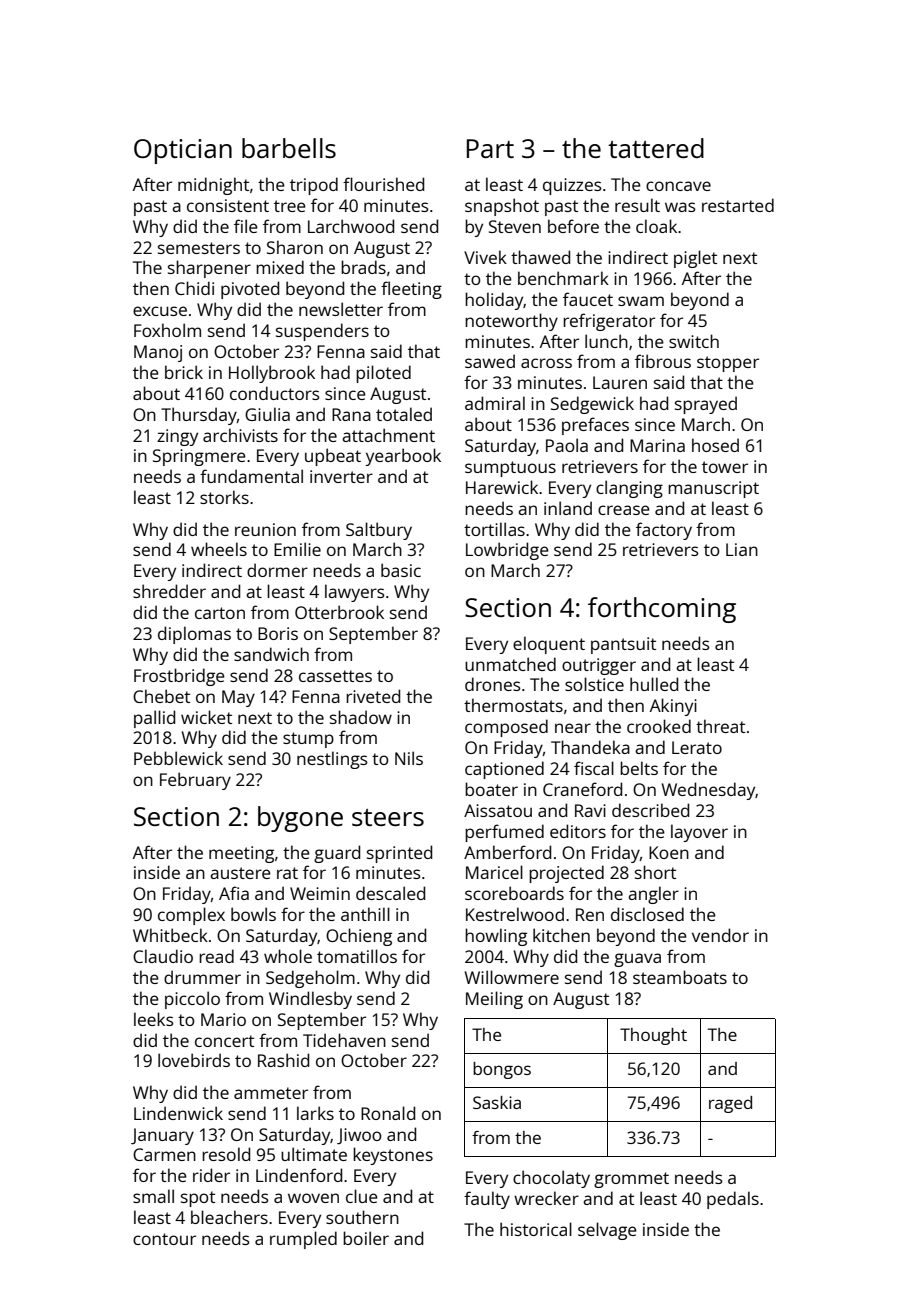  What do you see at coordinates (656, 148) in the image?
I see `tattered` at bounding box center [656, 148].
